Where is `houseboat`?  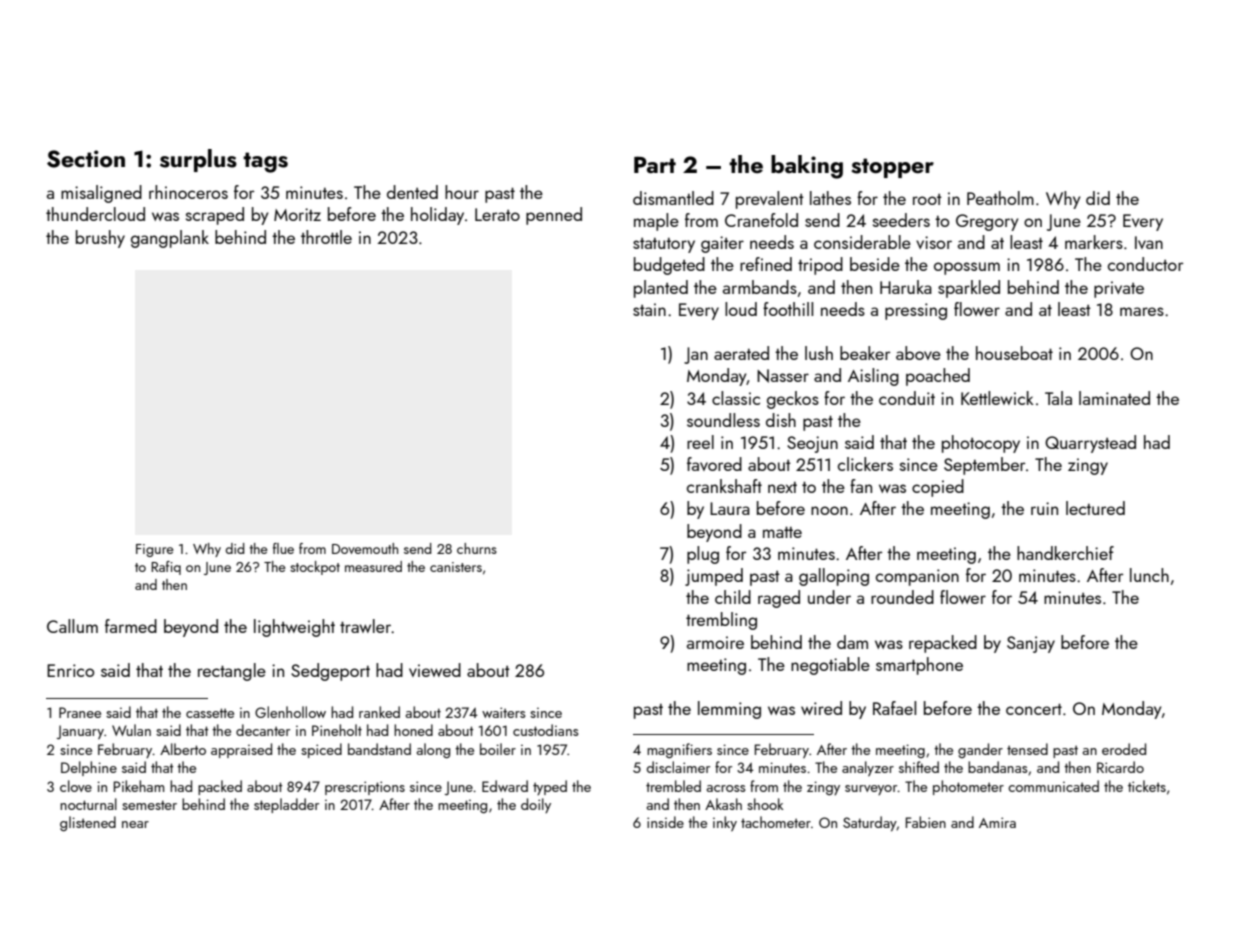 houseboat is located at coordinates (1014, 353).
